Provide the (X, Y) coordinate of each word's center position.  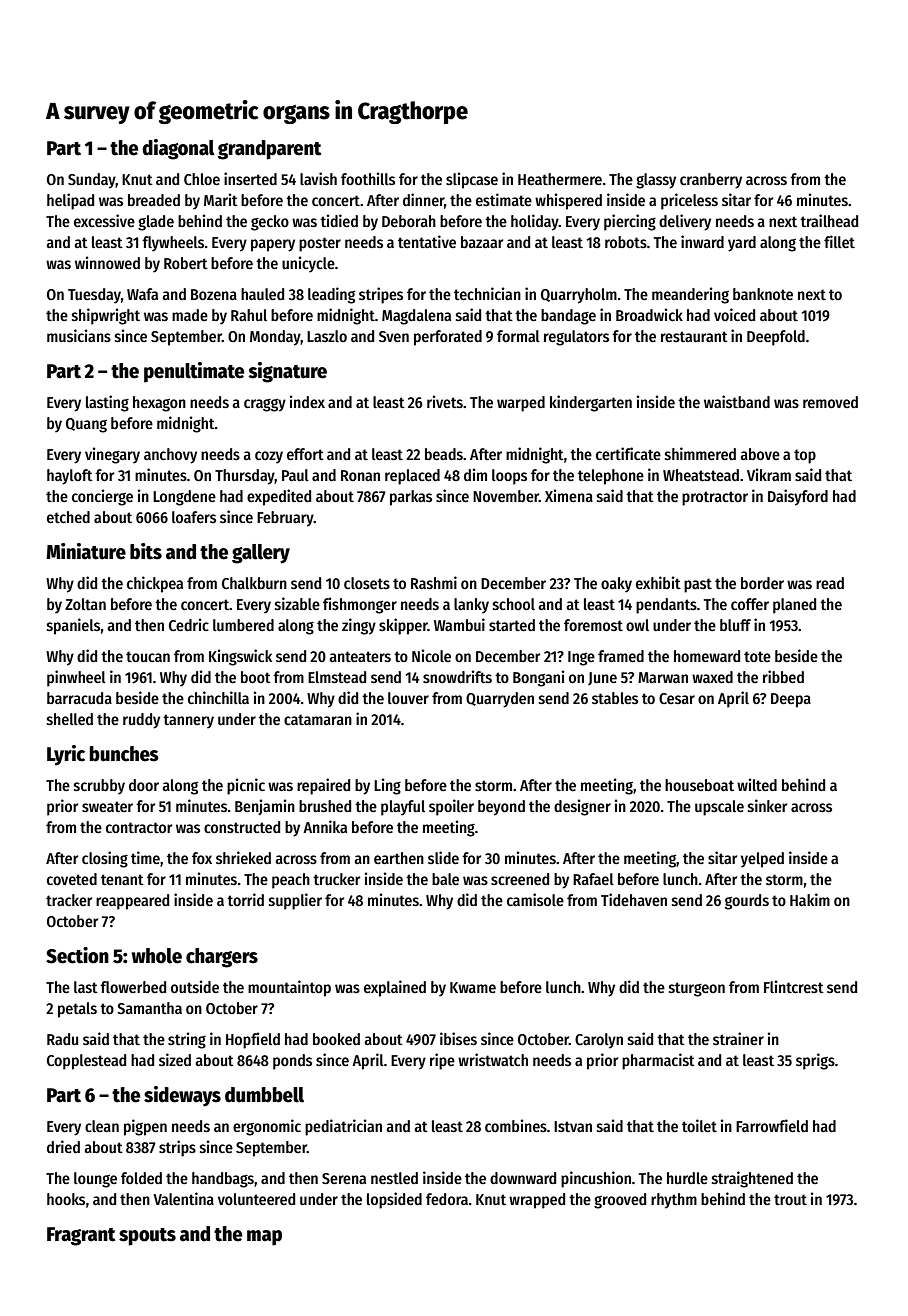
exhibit (658, 583)
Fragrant (81, 1236)
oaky (616, 585)
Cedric (189, 624)
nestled (394, 1178)
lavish (318, 178)
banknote (763, 294)
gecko (270, 223)
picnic (246, 786)
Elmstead (337, 677)
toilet (699, 1126)
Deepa (791, 700)
